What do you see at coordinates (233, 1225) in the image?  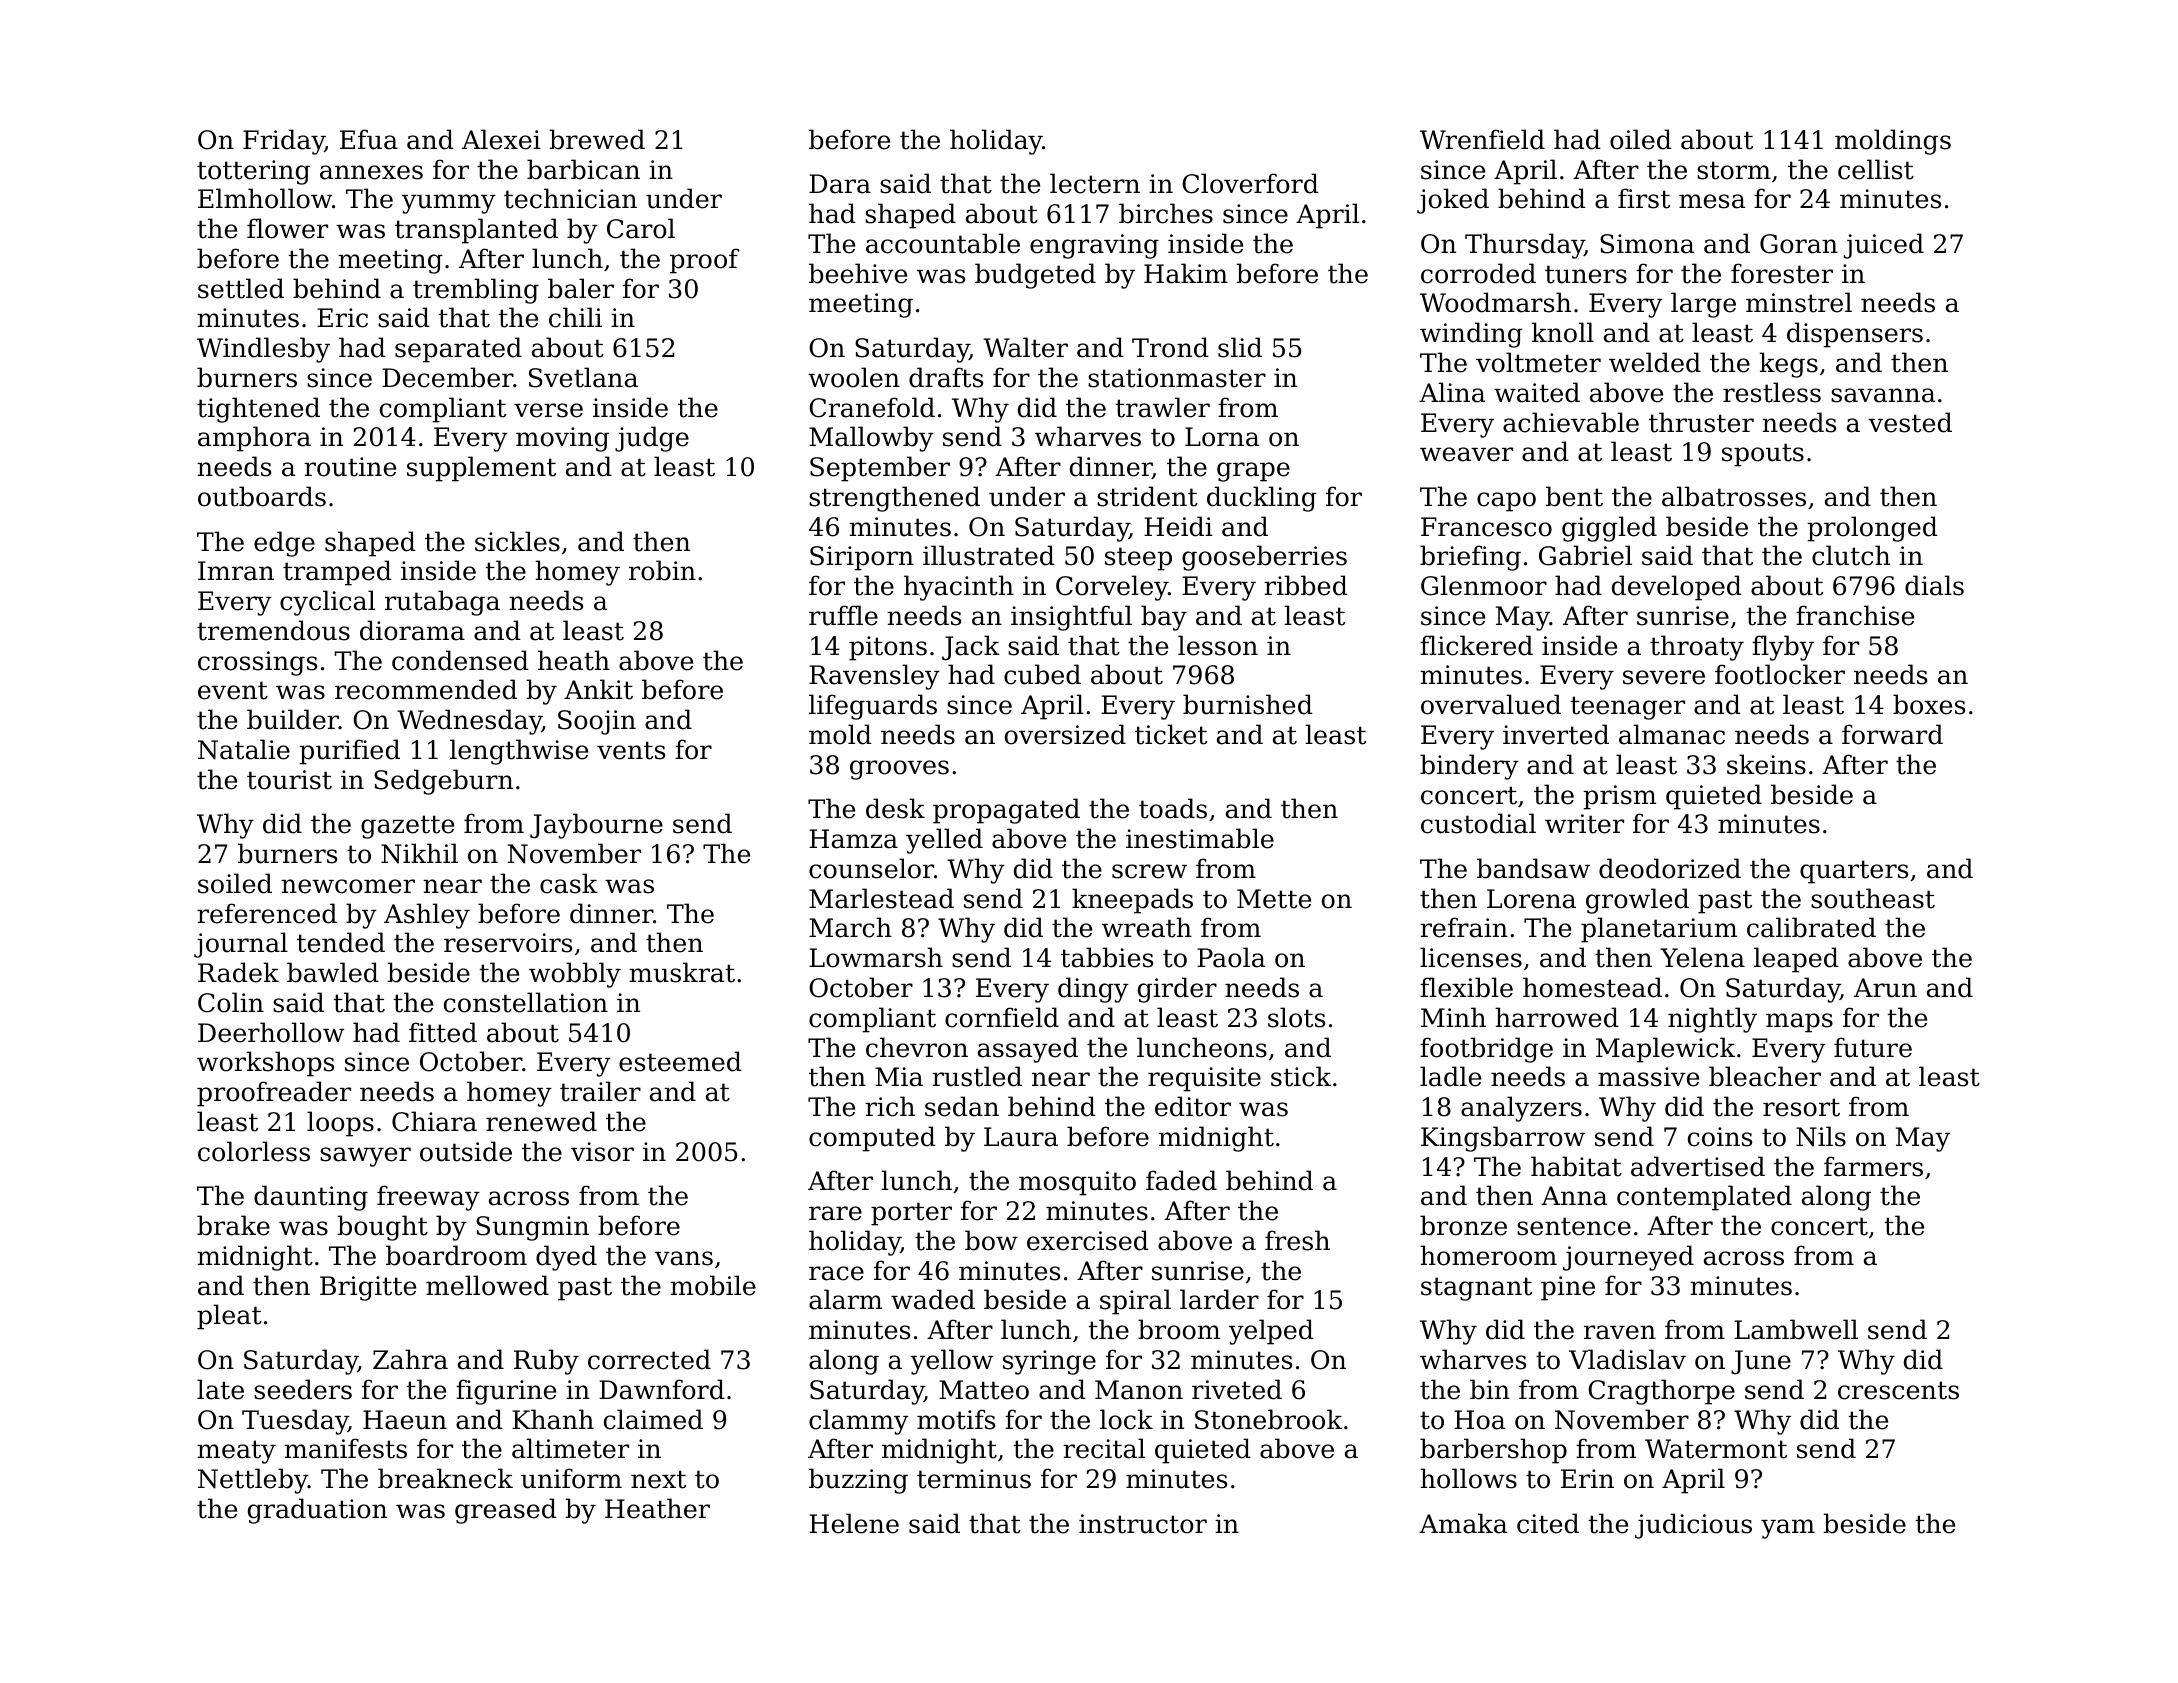 I see `brake` at bounding box center [233, 1225].
